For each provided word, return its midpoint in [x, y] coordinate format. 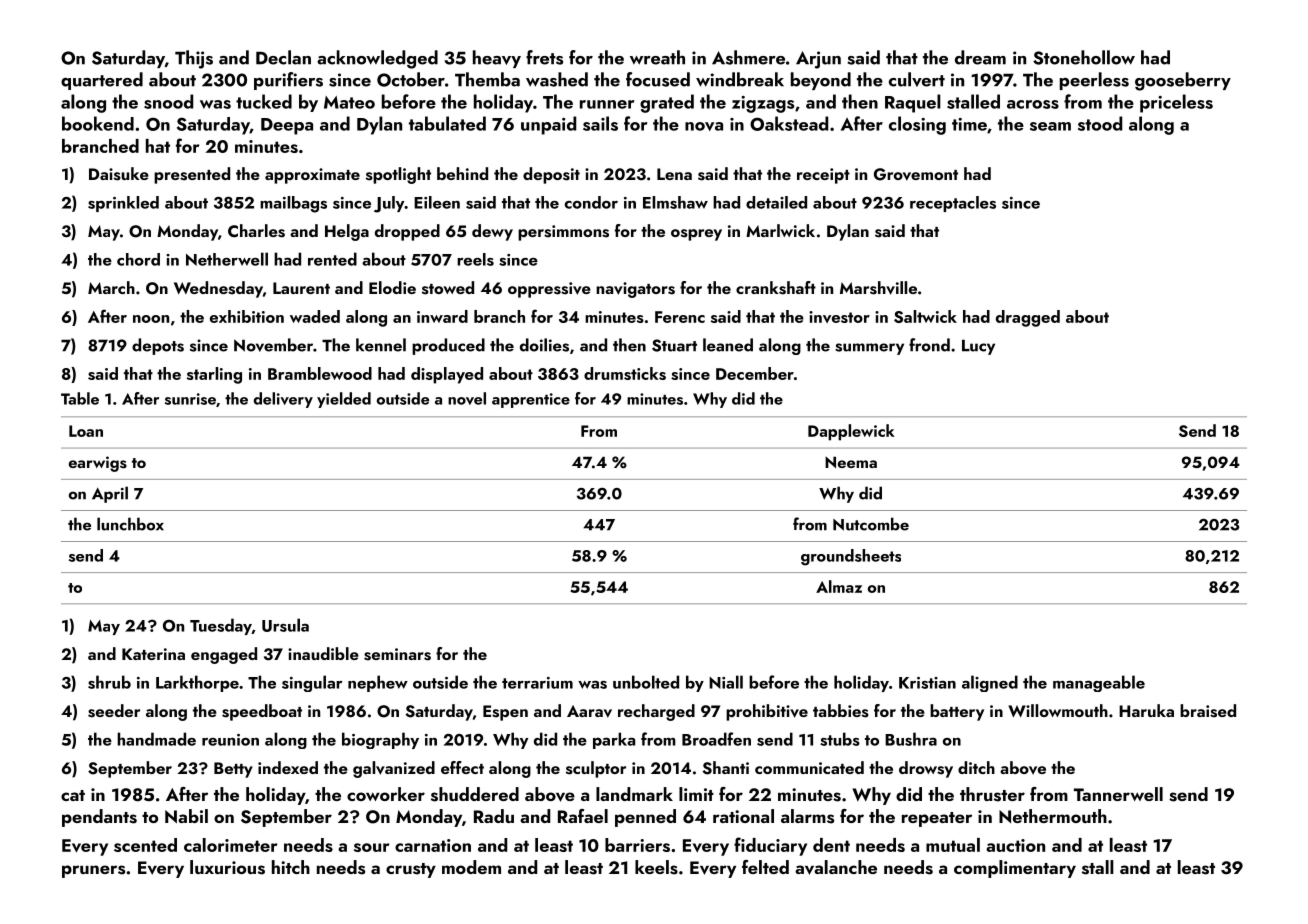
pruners [93, 871]
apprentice [531, 400]
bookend [98, 123]
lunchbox [130, 524]
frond [929, 345]
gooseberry [1183, 81]
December [755, 373]
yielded [344, 400]
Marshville [878, 288]
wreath [657, 57]
